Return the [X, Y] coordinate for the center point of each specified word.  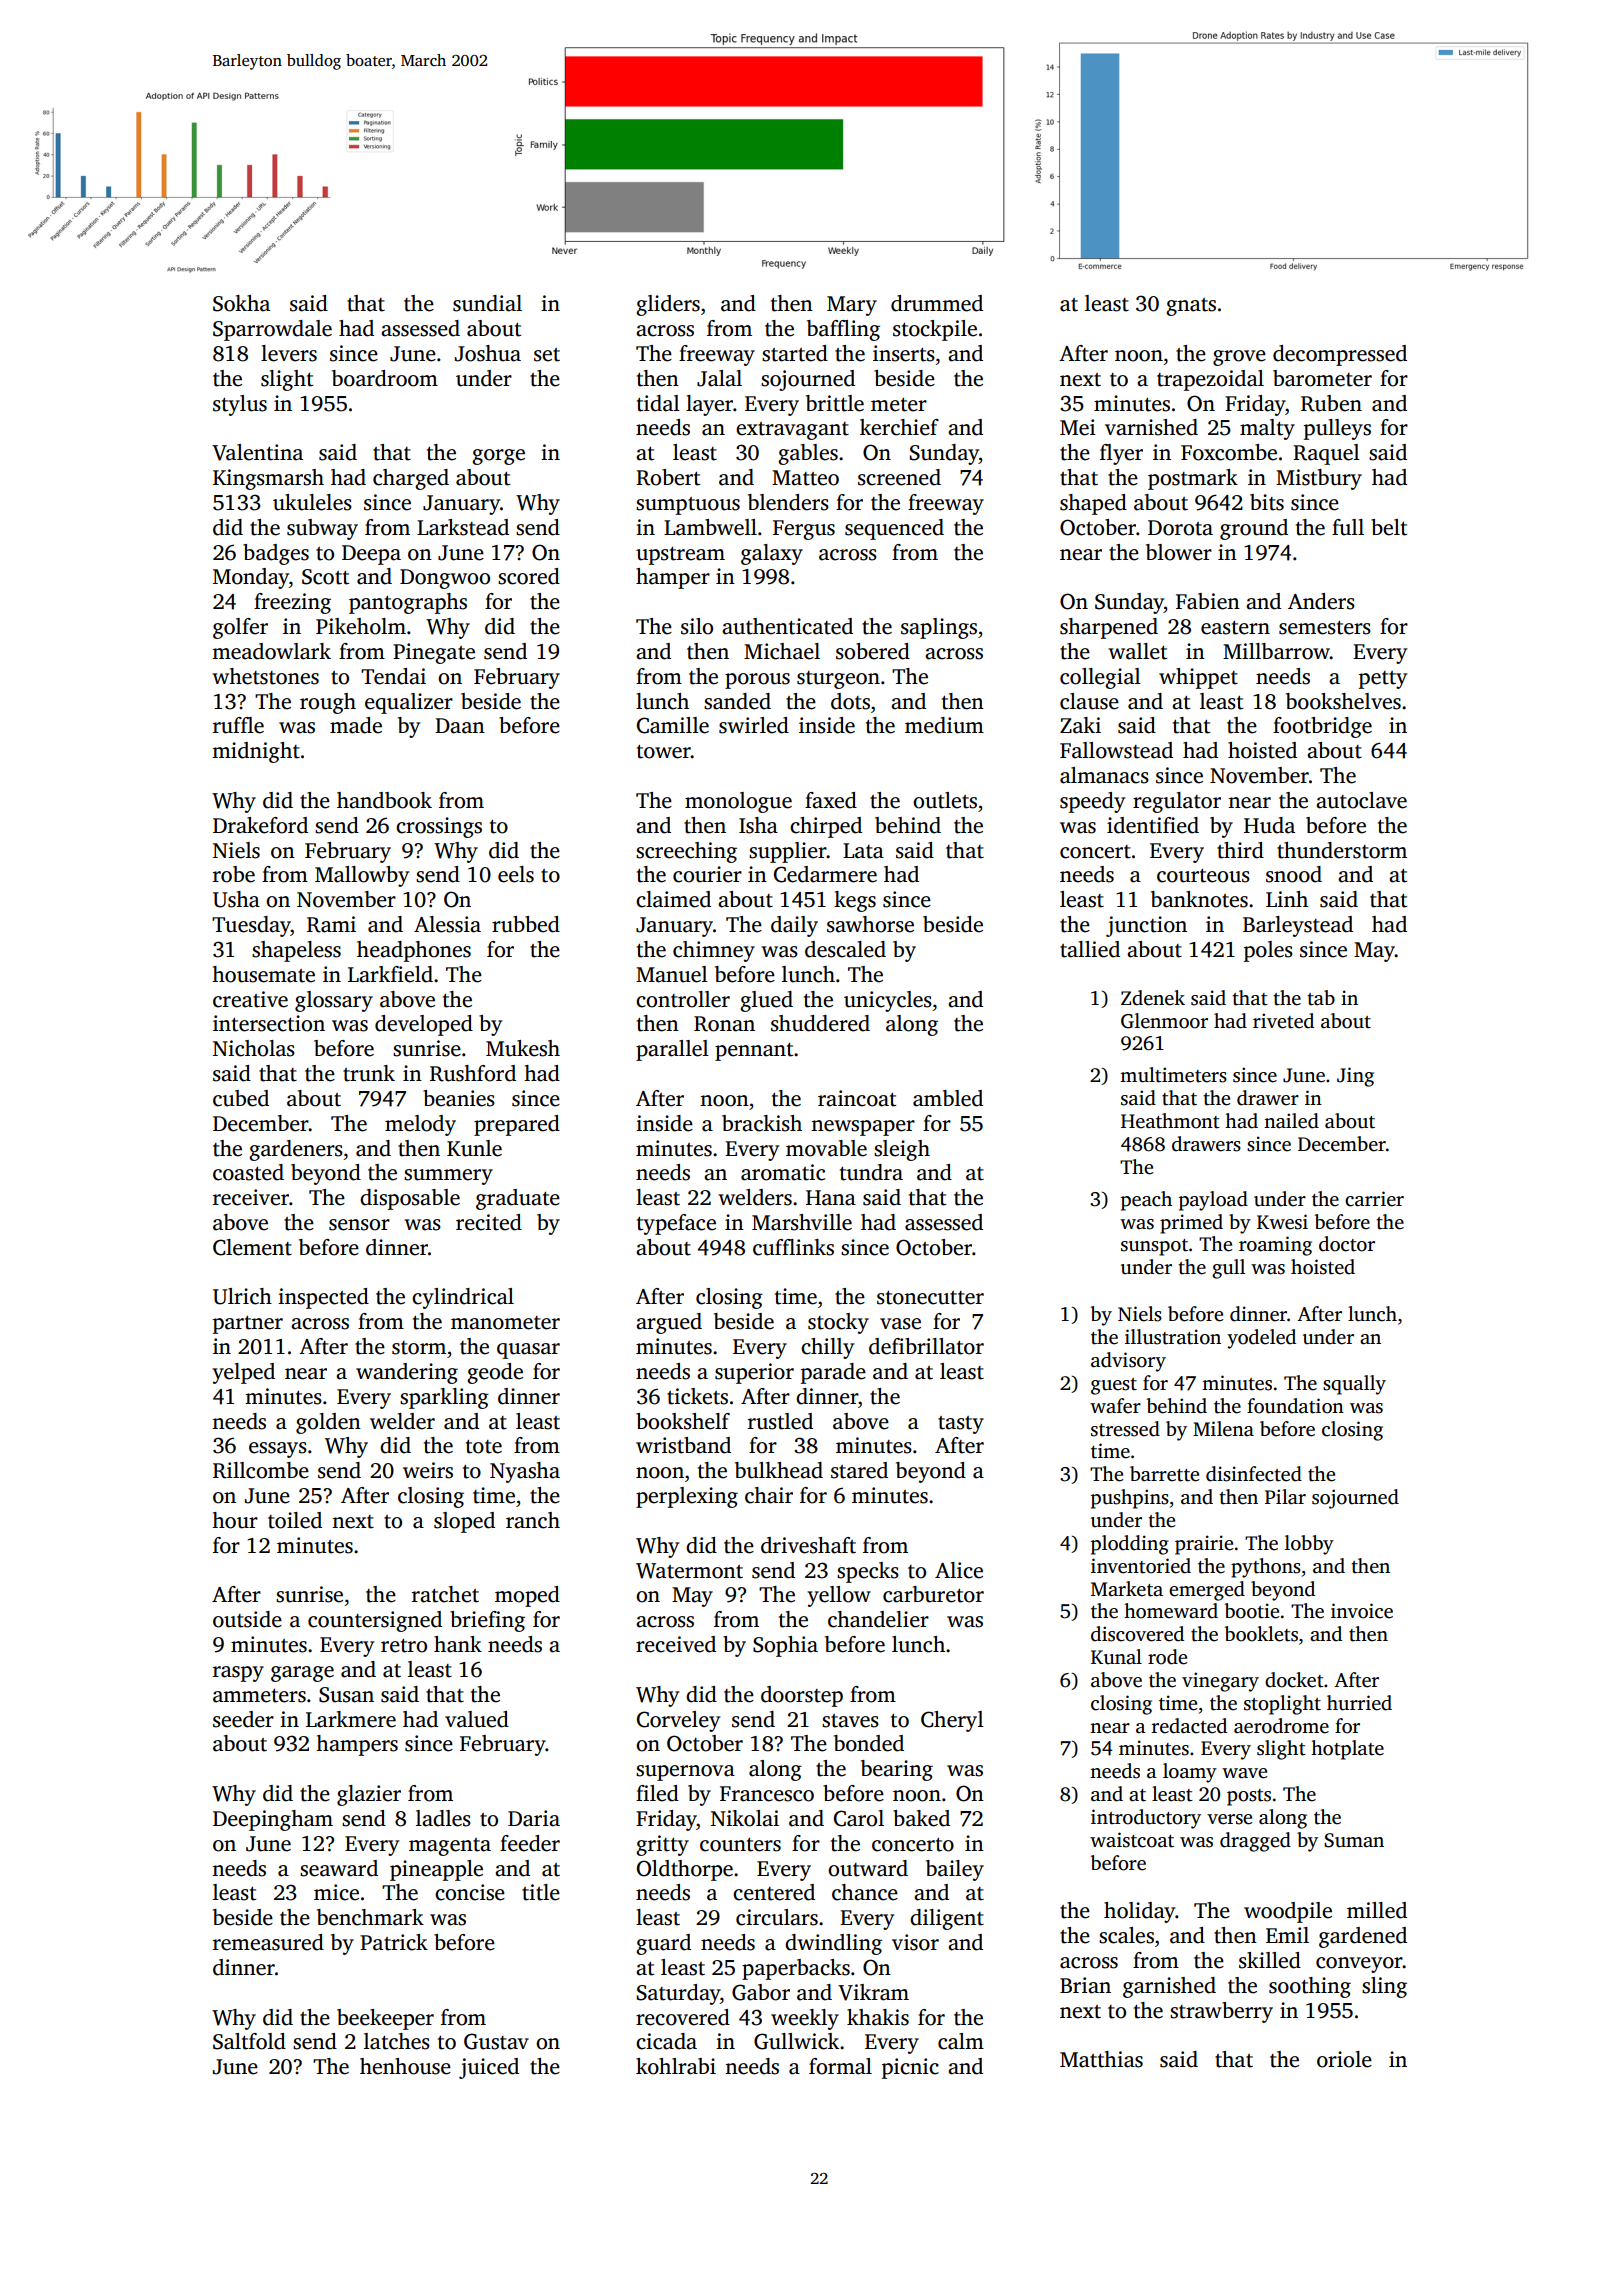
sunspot [1154, 1247]
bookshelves [1343, 701]
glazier [369, 1795]
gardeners [296, 1150]
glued [766, 1001]
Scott [325, 577]
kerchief [899, 427]
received [676, 1644]
